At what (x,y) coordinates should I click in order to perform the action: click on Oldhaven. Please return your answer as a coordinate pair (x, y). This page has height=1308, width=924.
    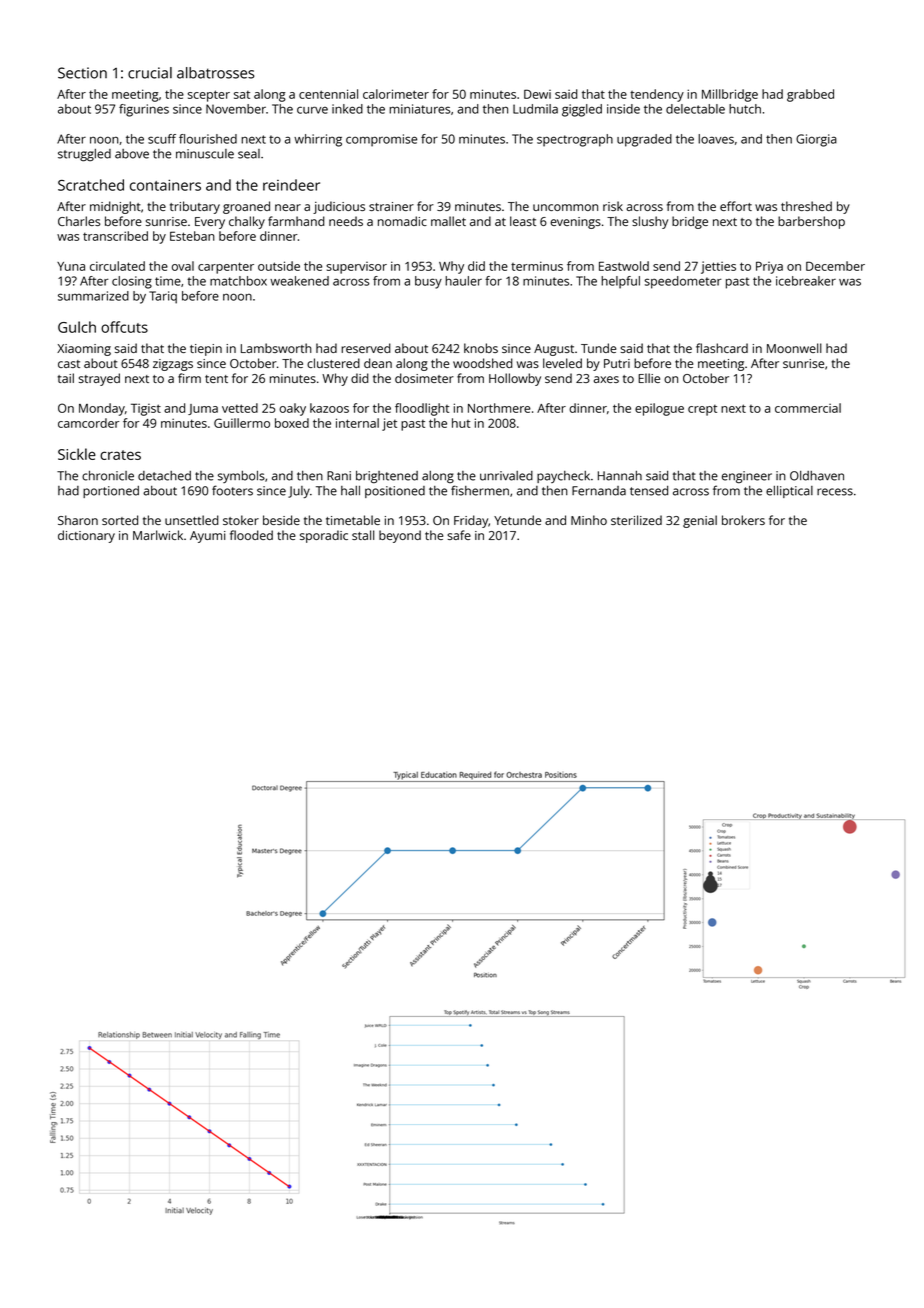
    Looking at the image, I should click on (817, 476).
